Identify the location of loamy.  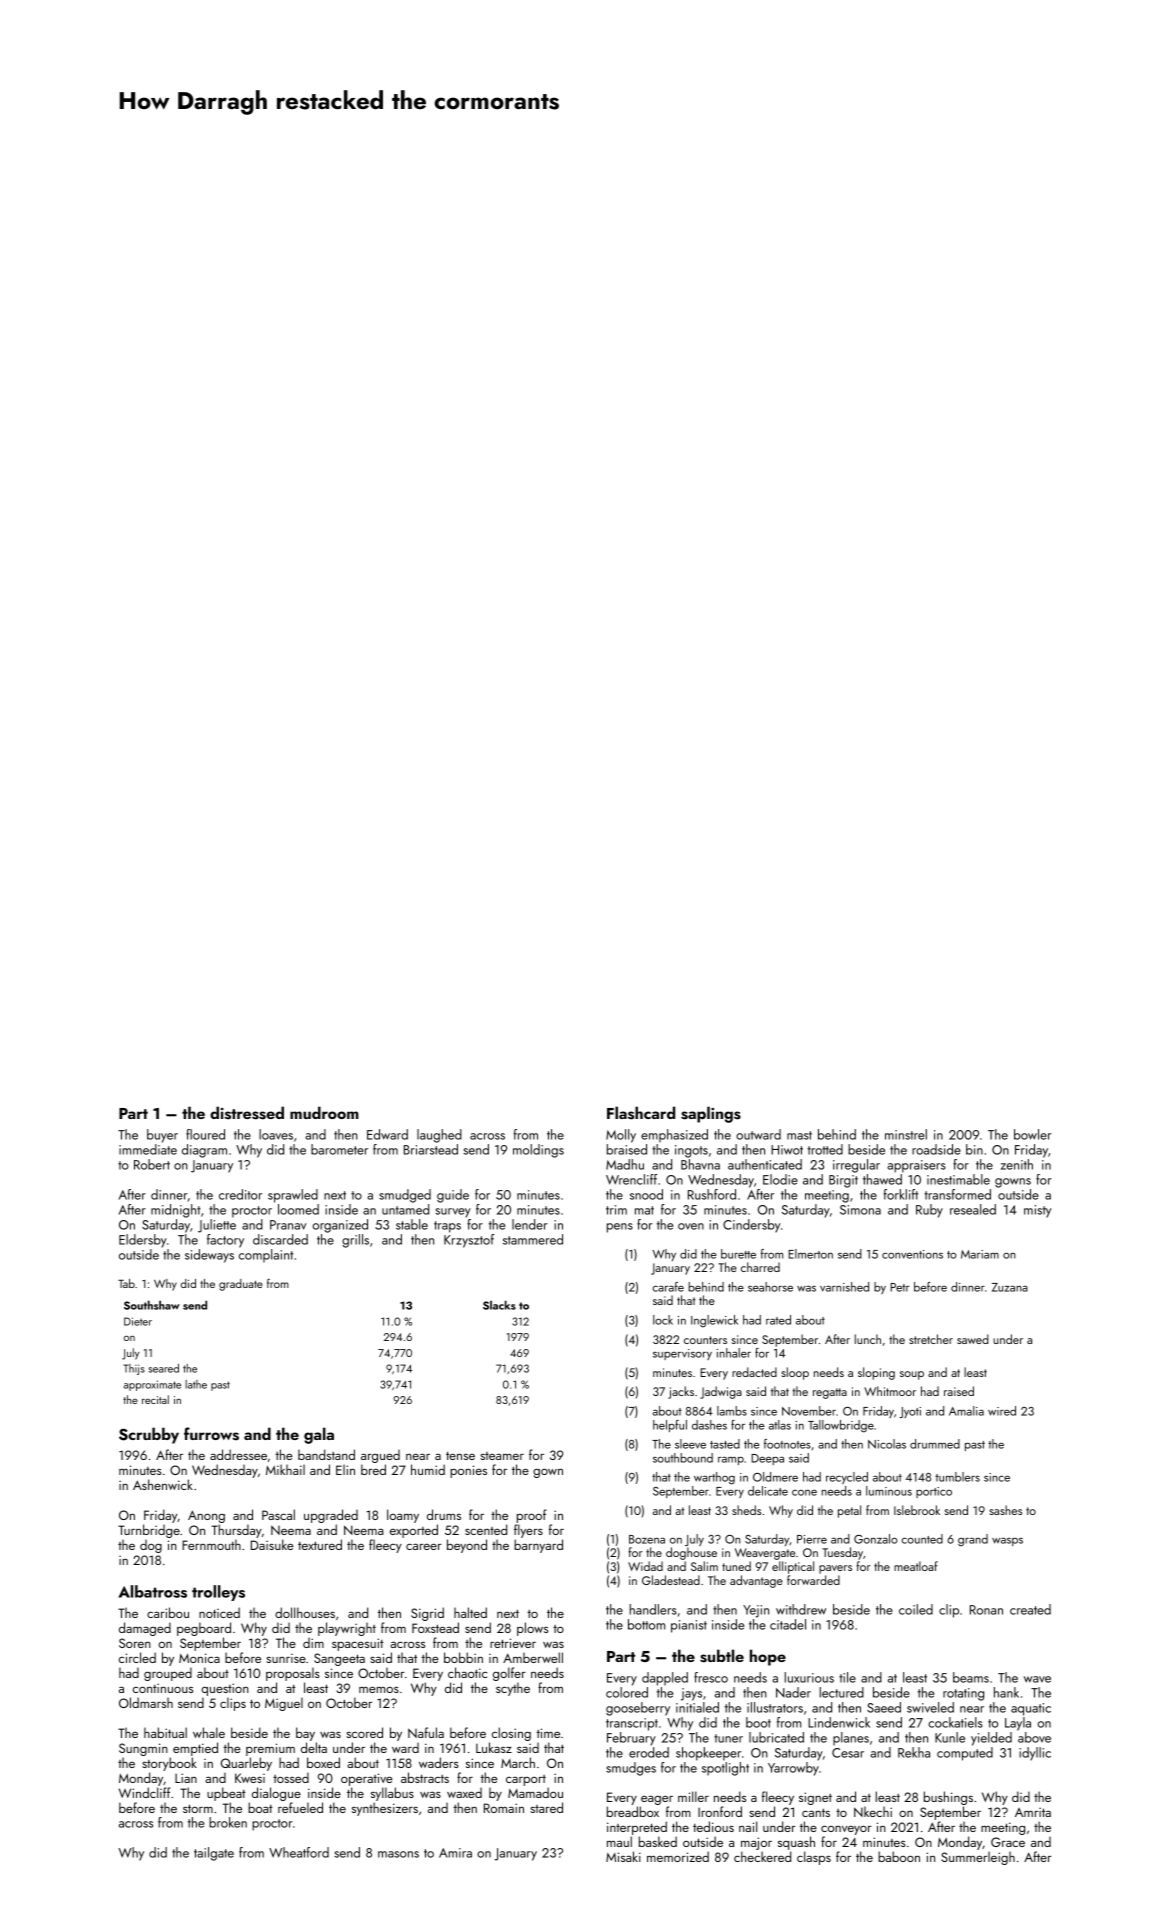
(403, 1516).
